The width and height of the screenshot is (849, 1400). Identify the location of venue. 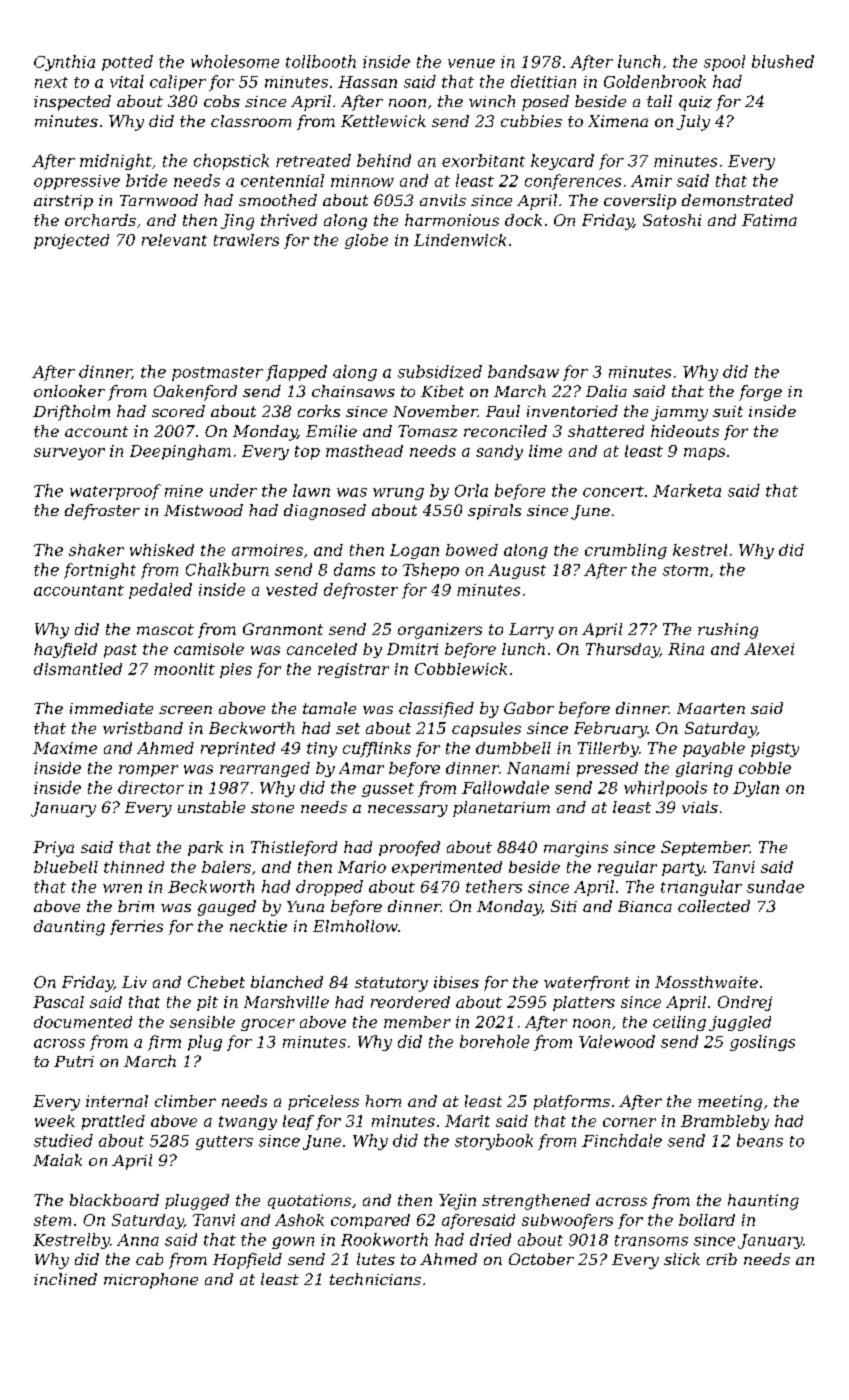
(471, 63).
